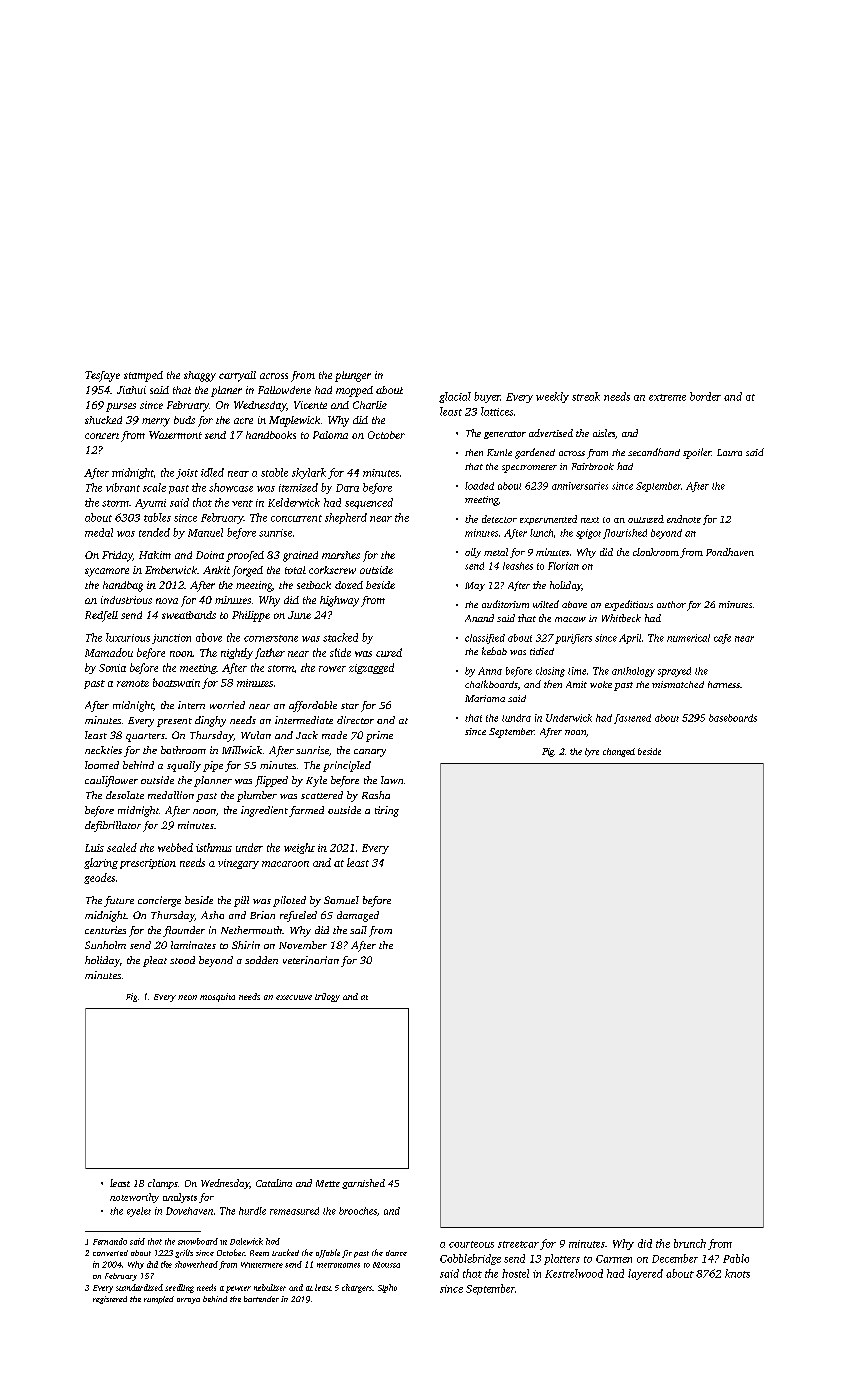  What do you see at coordinates (102, 376) in the document?
I see `Tesfaye` at bounding box center [102, 376].
